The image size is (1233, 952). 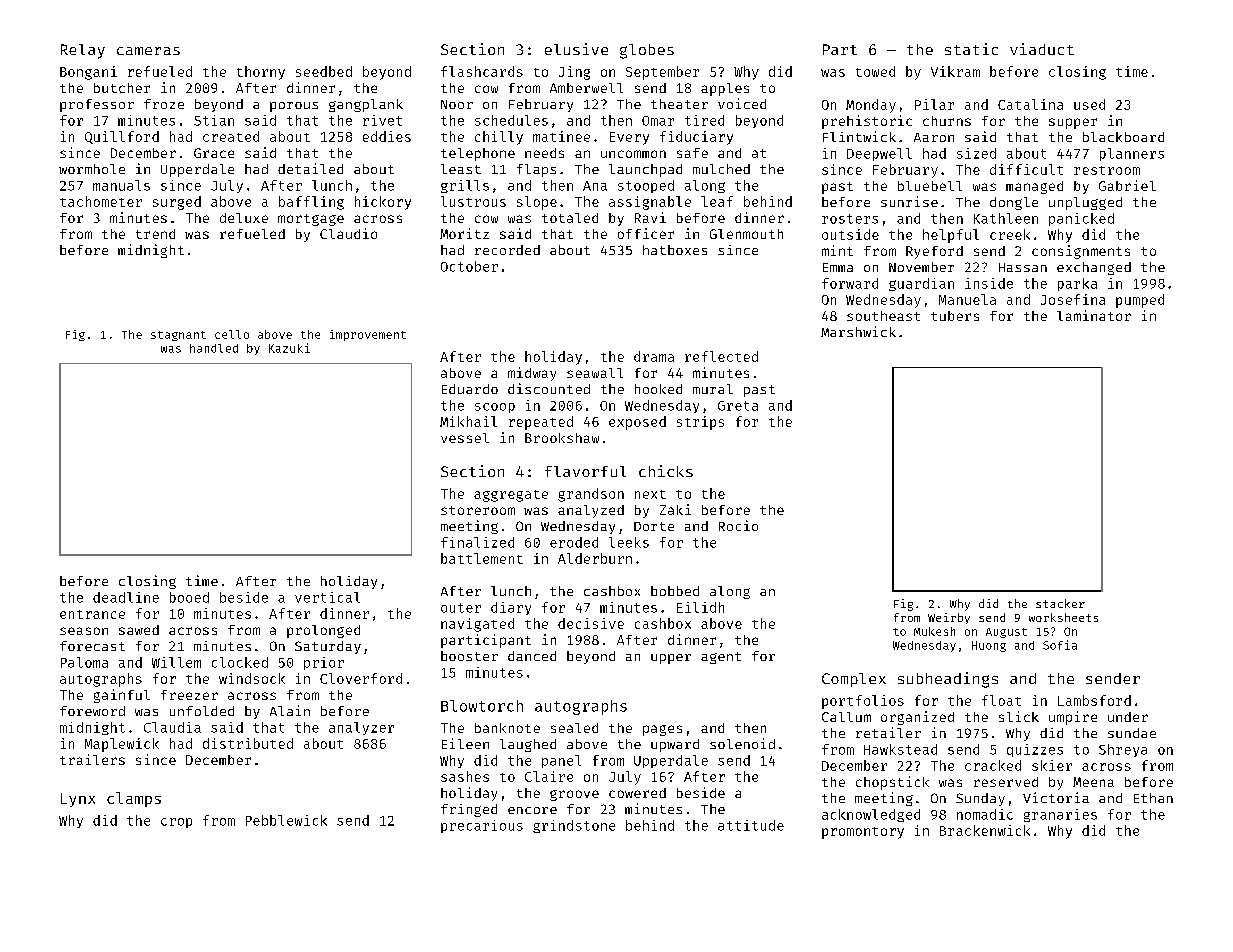 What do you see at coordinates (576, 49) in the document?
I see `elusive` at bounding box center [576, 49].
